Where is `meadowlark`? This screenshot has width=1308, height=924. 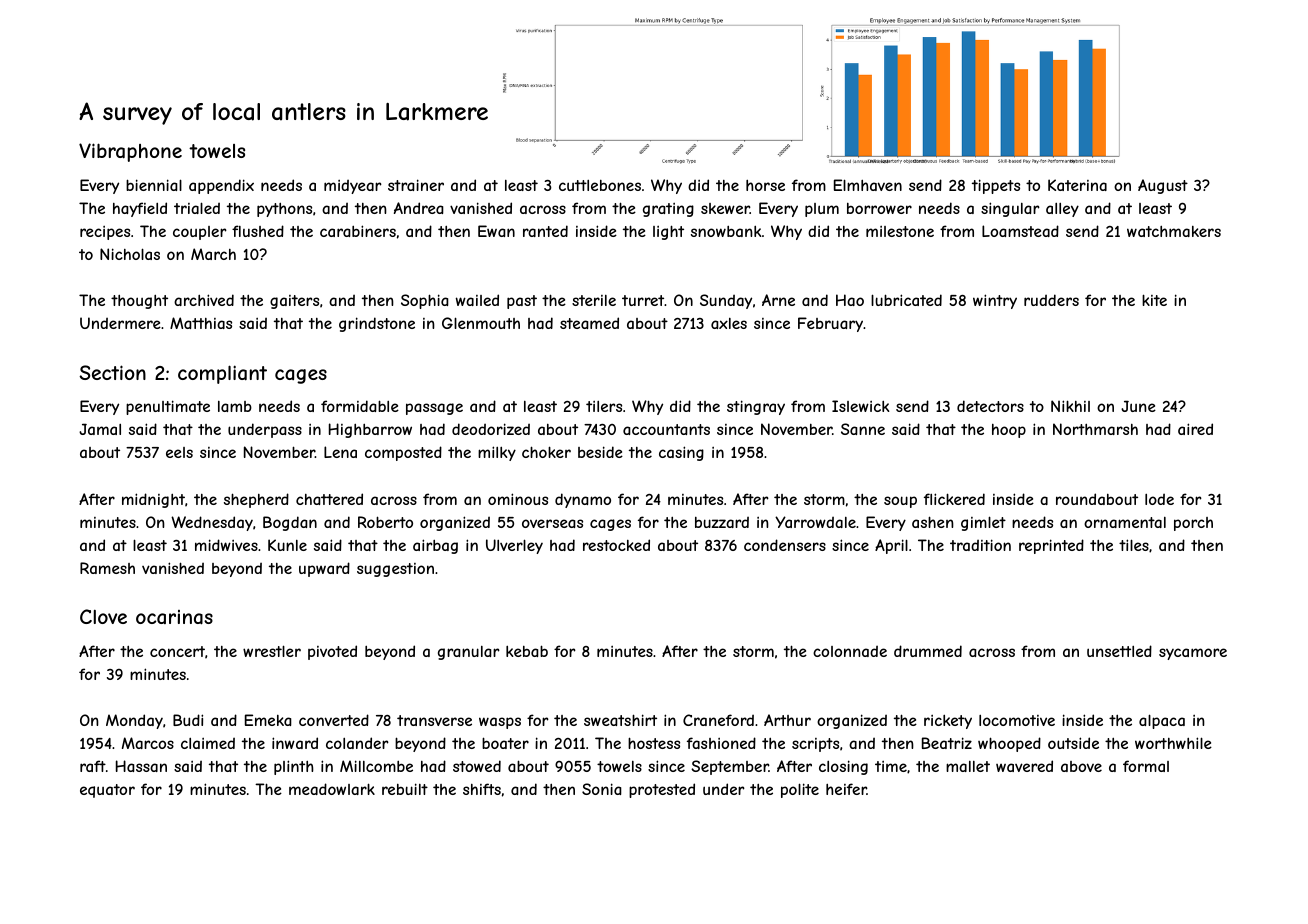 meadowlark is located at coordinates (332, 789).
